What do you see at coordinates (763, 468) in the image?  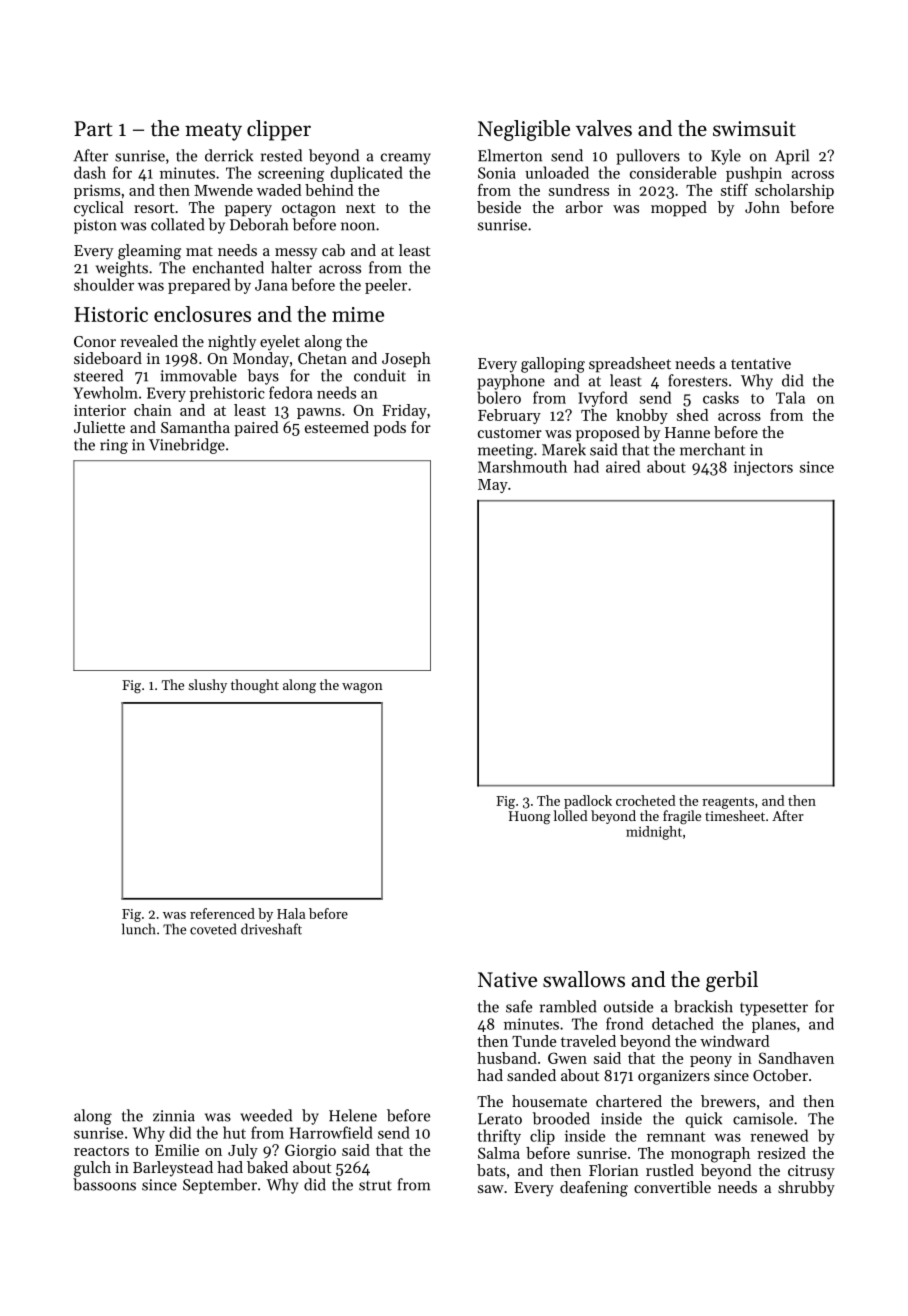 I see `injectors` at bounding box center [763, 468].
